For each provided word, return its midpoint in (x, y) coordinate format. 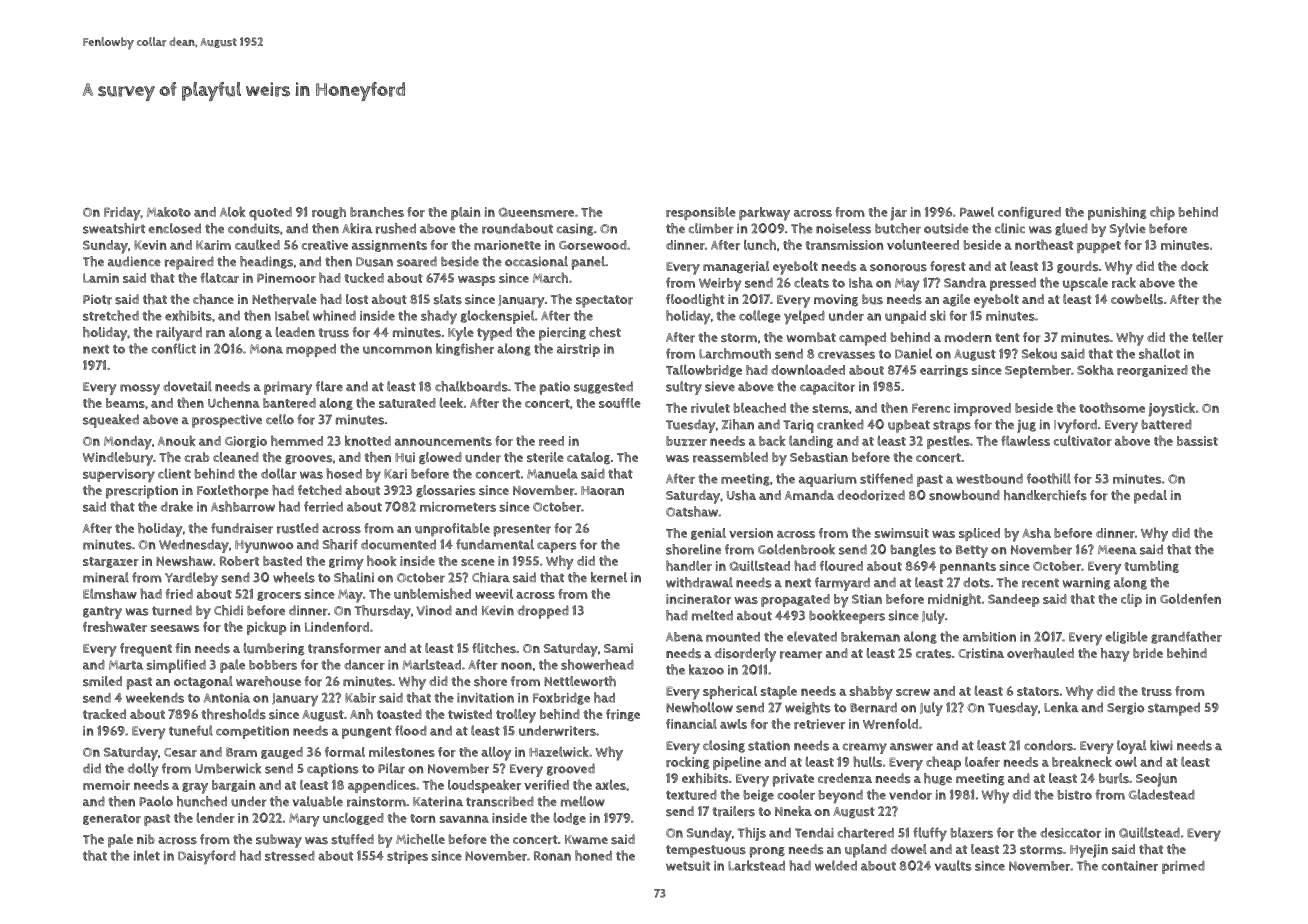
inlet (147, 855)
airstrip (578, 350)
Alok (233, 211)
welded (836, 865)
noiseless (843, 228)
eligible (1126, 637)
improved (982, 409)
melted (712, 615)
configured (1029, 213)
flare (329, 386)
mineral (106, 577)
